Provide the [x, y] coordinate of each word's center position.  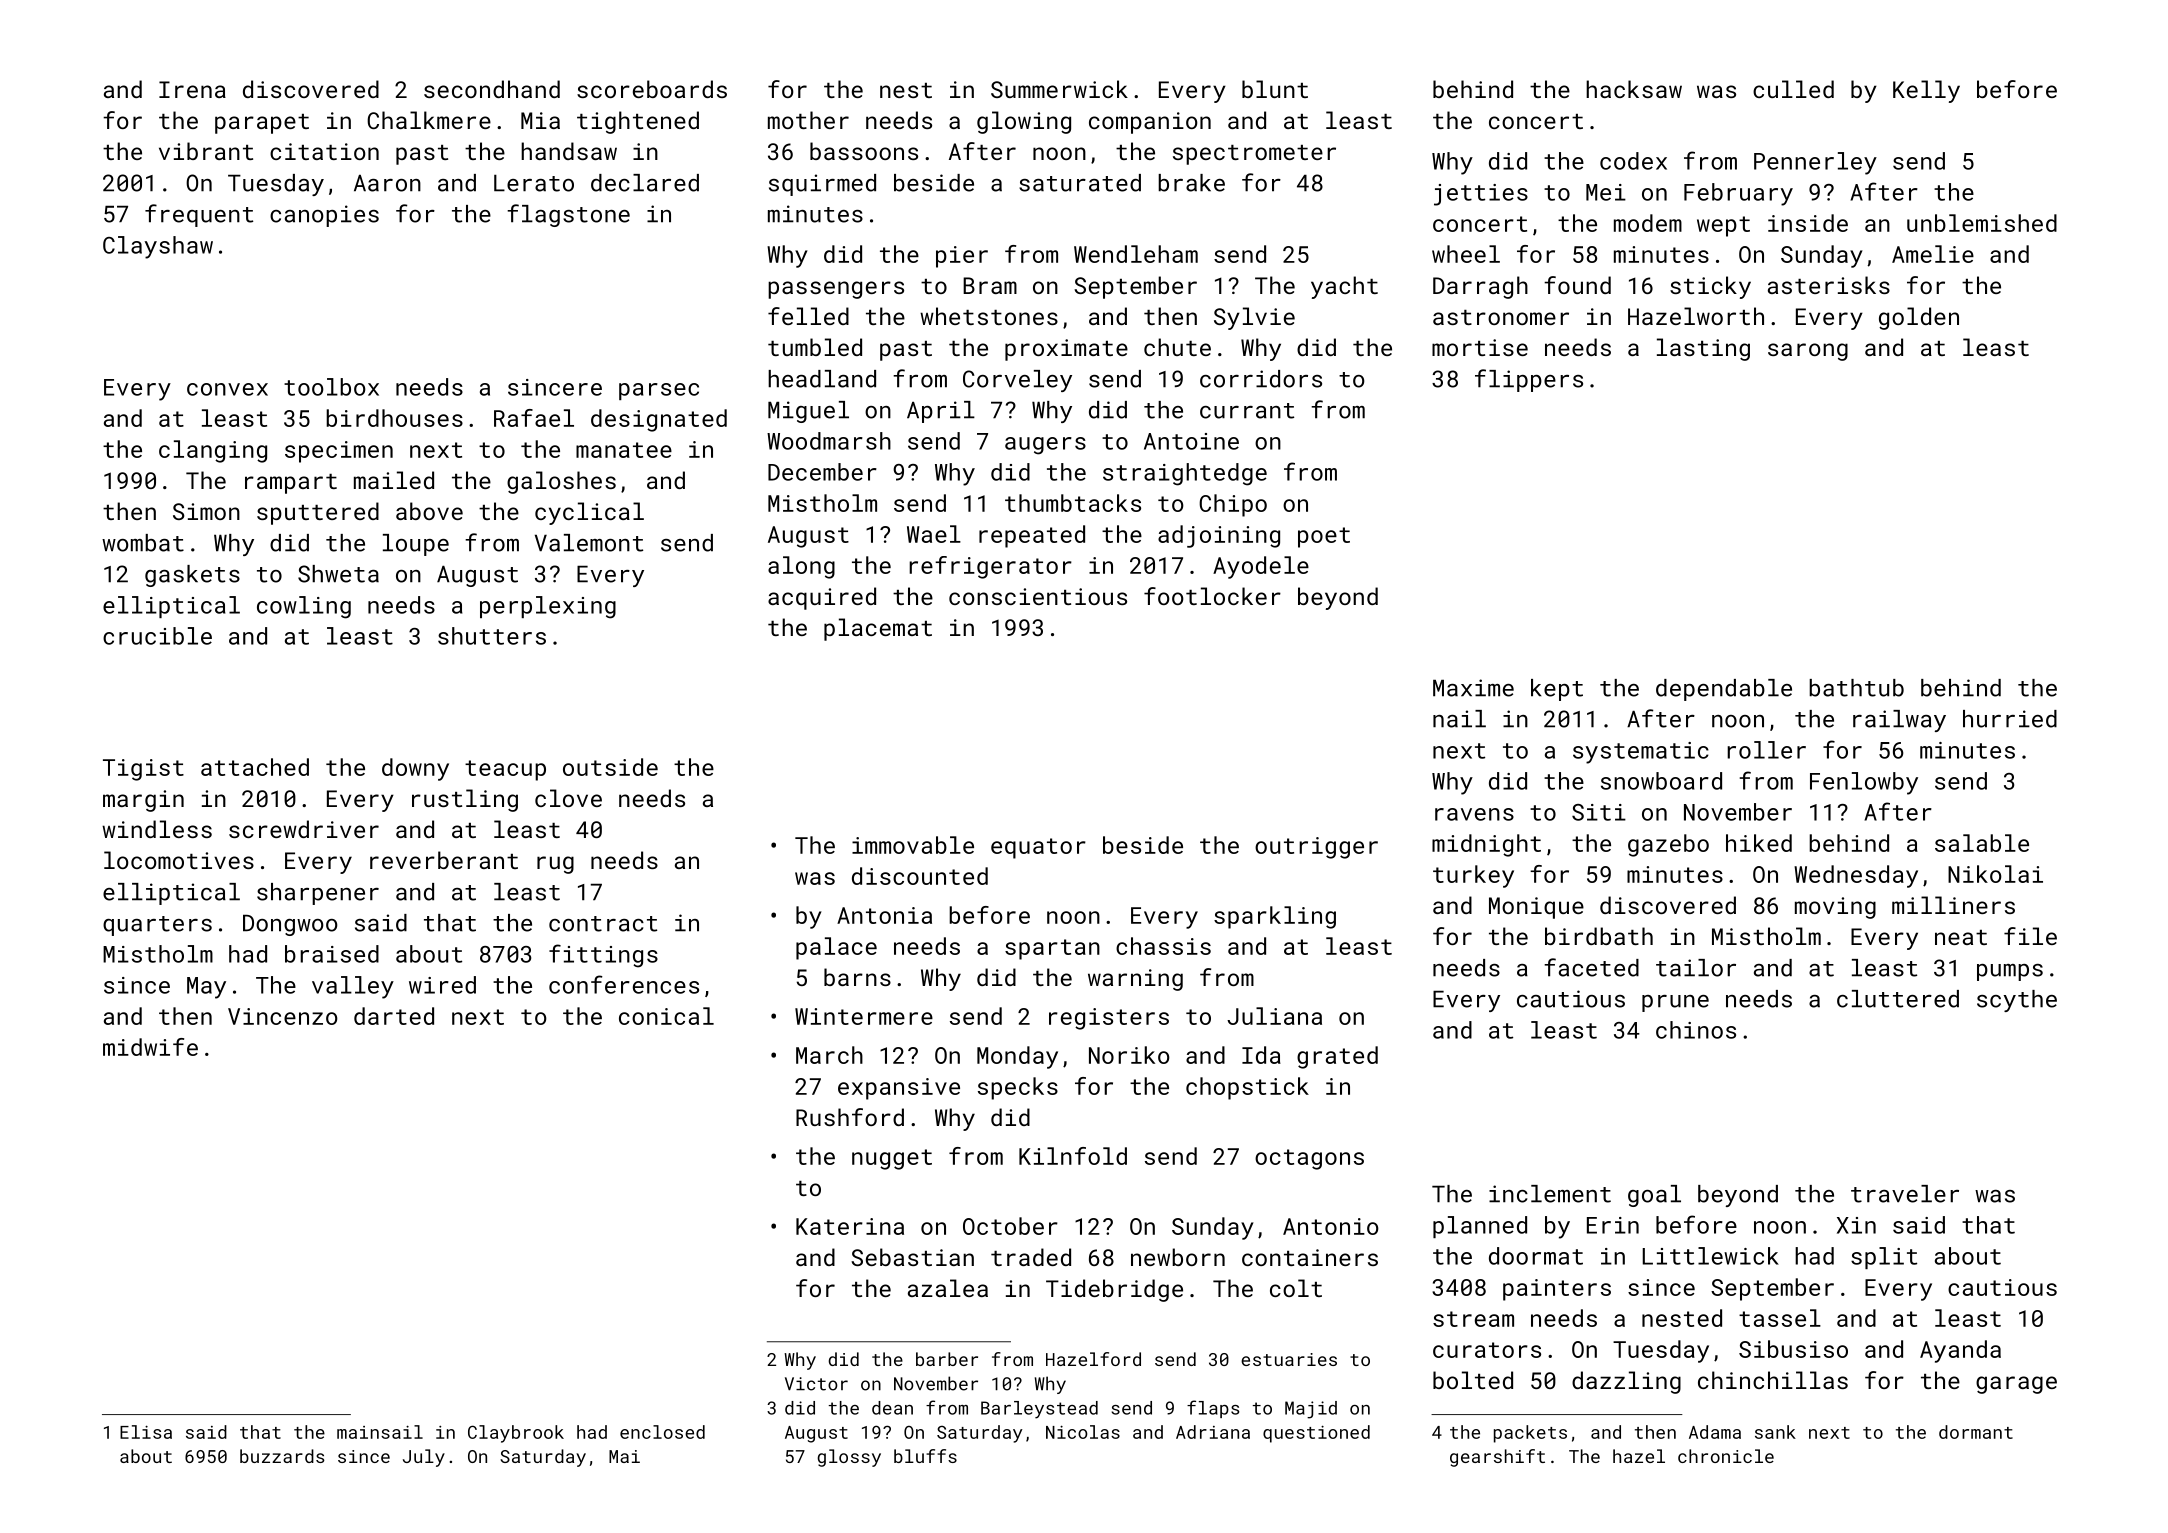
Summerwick [1059, 89]
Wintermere [864, 1016]
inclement [1550, 1194]
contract [603, 924]
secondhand [492, 89]
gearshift [1497, 1458]
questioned [1316, 1434]
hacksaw [1634, 89]
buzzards [282, 1456]
